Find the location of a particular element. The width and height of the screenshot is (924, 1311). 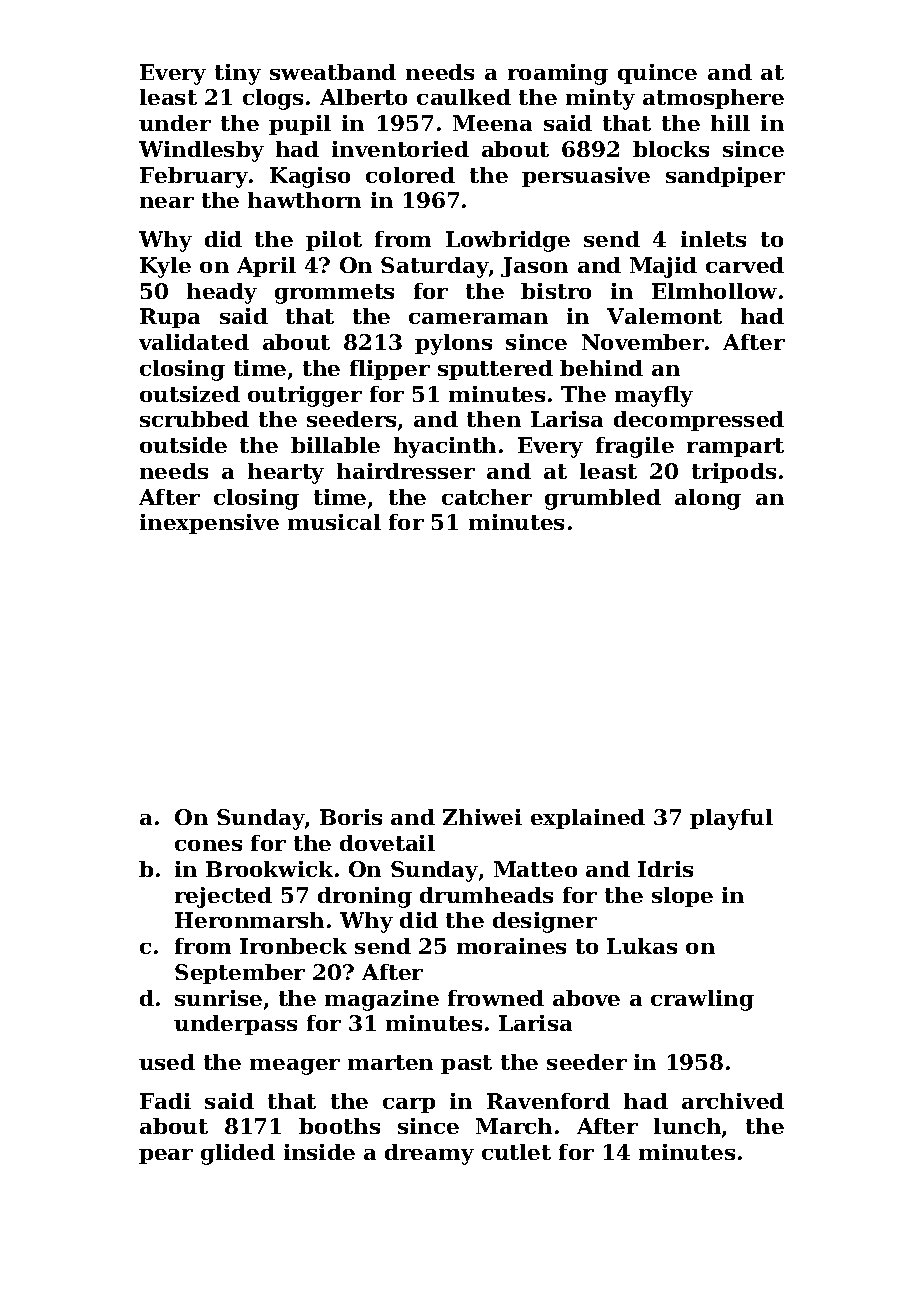

quince is located at coordinates (657, 74).
